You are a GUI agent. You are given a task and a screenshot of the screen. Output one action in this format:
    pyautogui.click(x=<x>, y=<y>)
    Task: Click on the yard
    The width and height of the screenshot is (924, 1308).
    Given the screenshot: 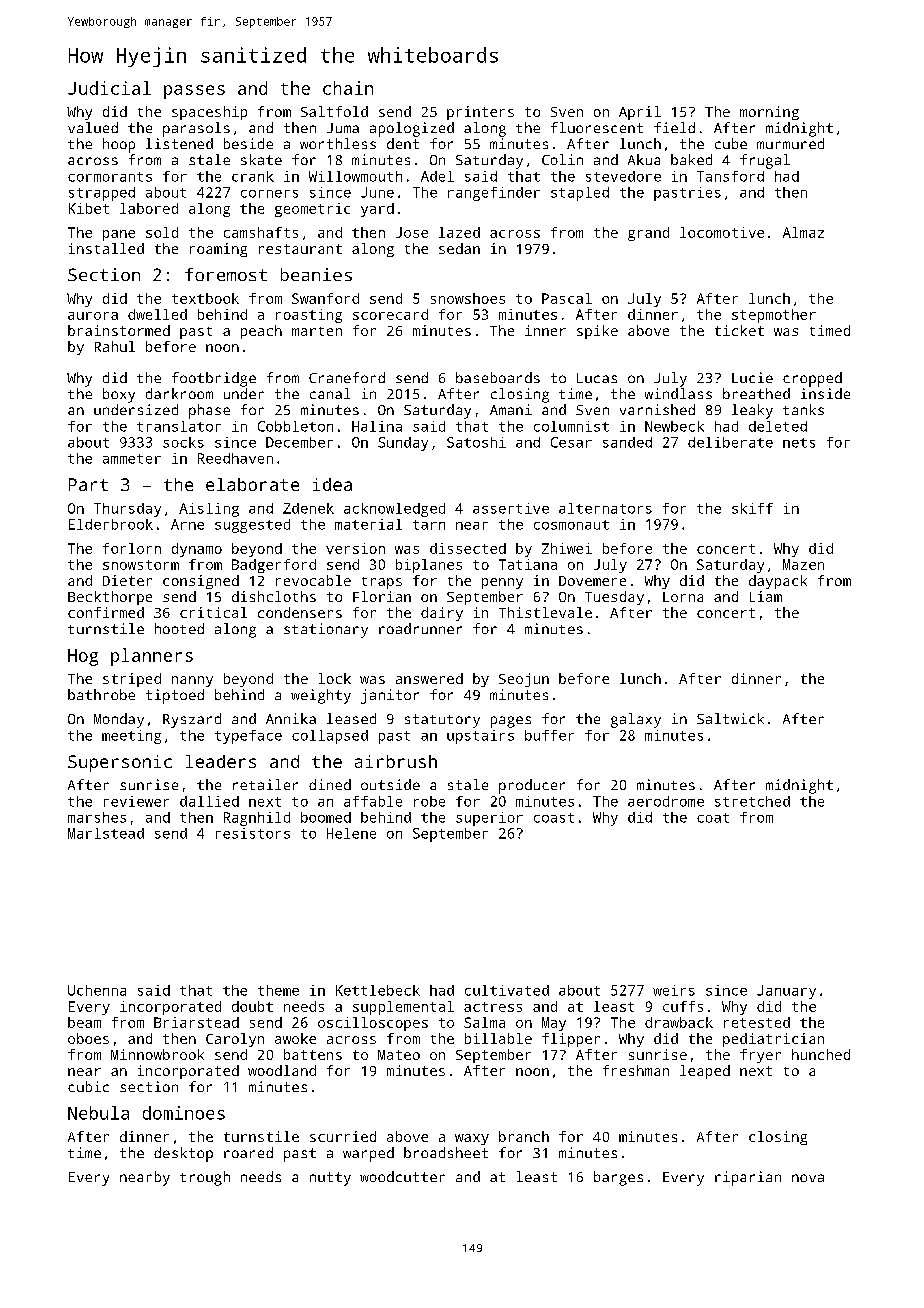 What is the action you would take?
    pyautogui.click(x=377, y=210)
